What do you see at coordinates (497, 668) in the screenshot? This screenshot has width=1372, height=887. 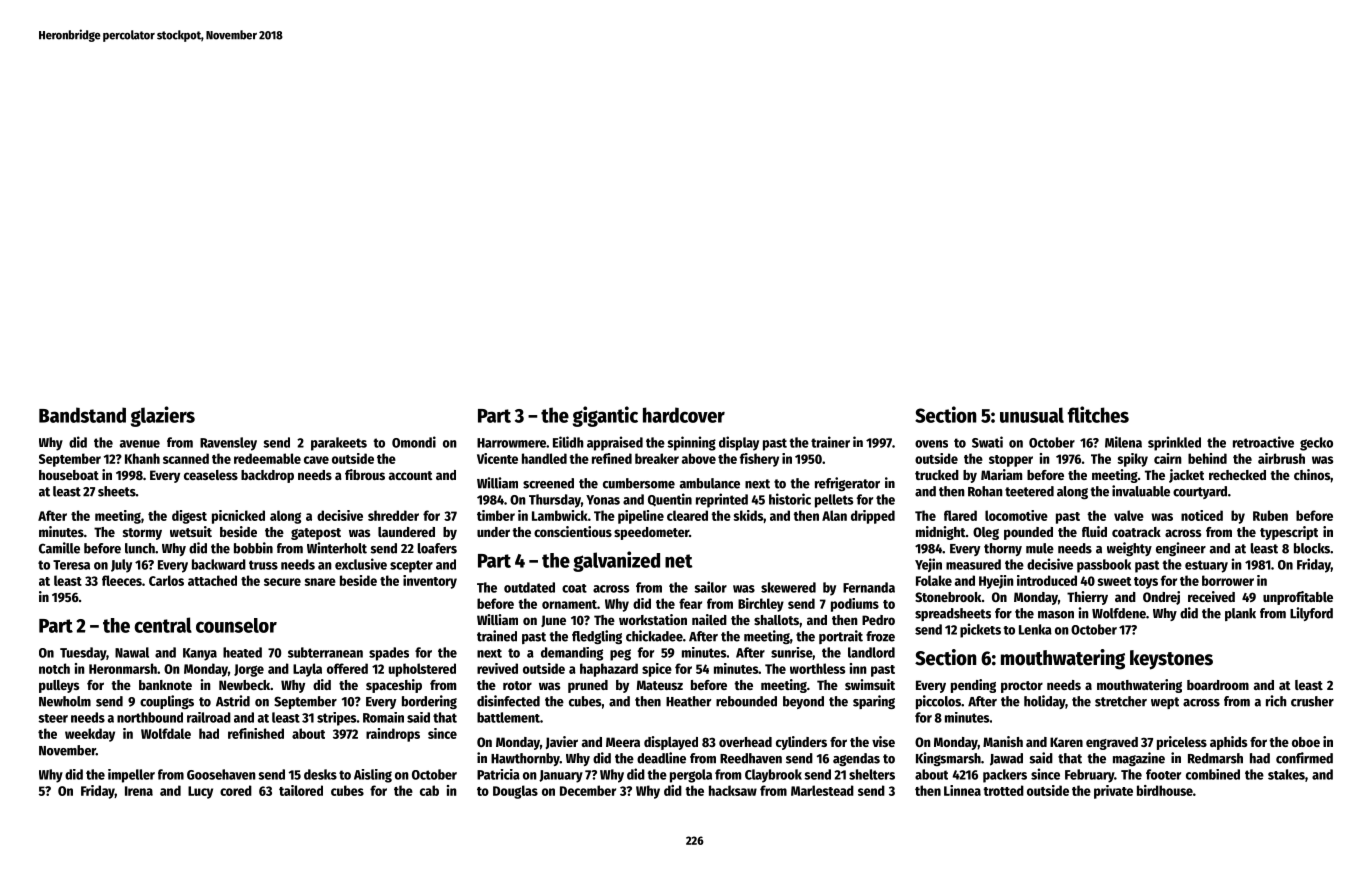 I see `revived` at bounding box center [497, 668].
